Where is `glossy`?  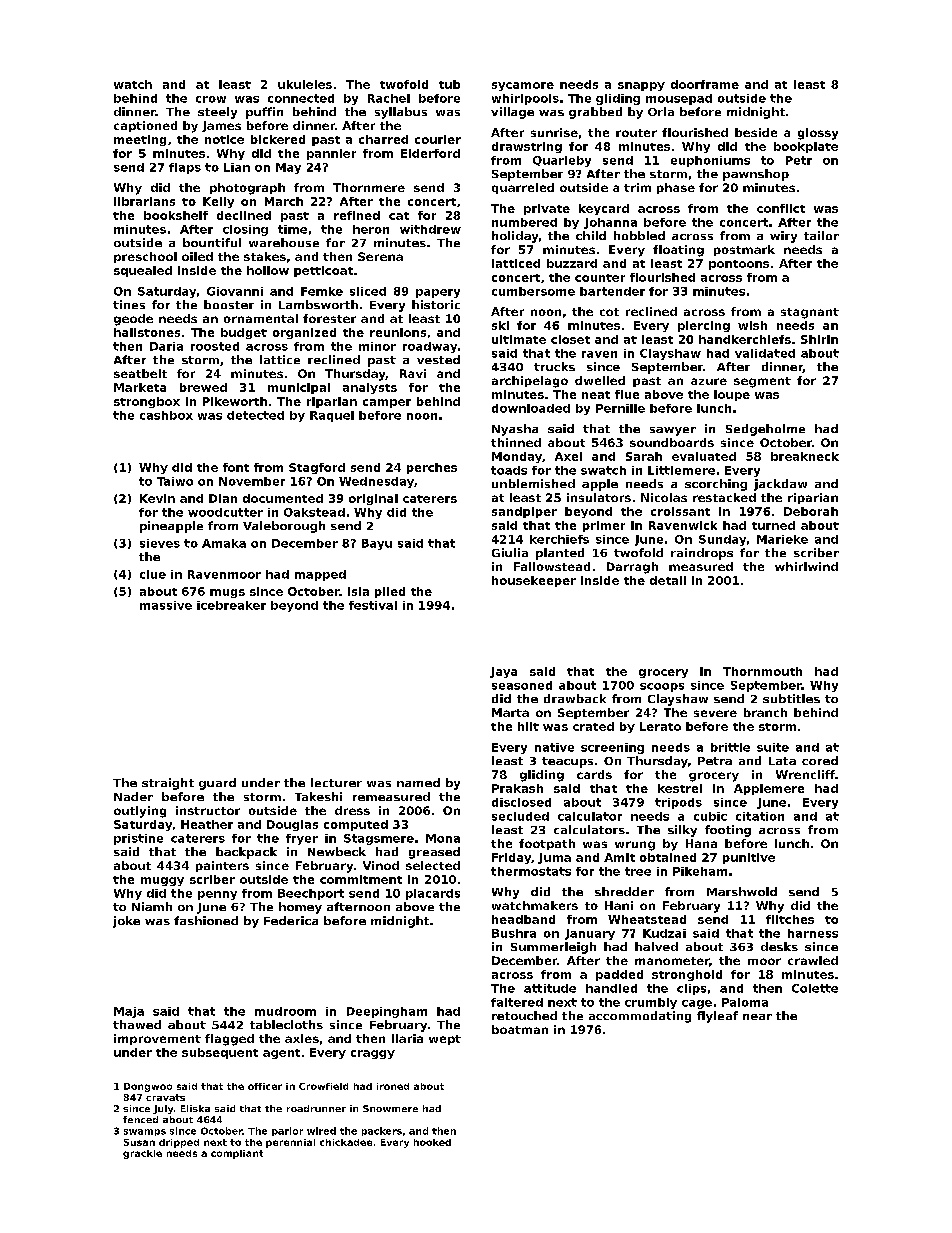
glossy is located at coordinates (818, 134).
